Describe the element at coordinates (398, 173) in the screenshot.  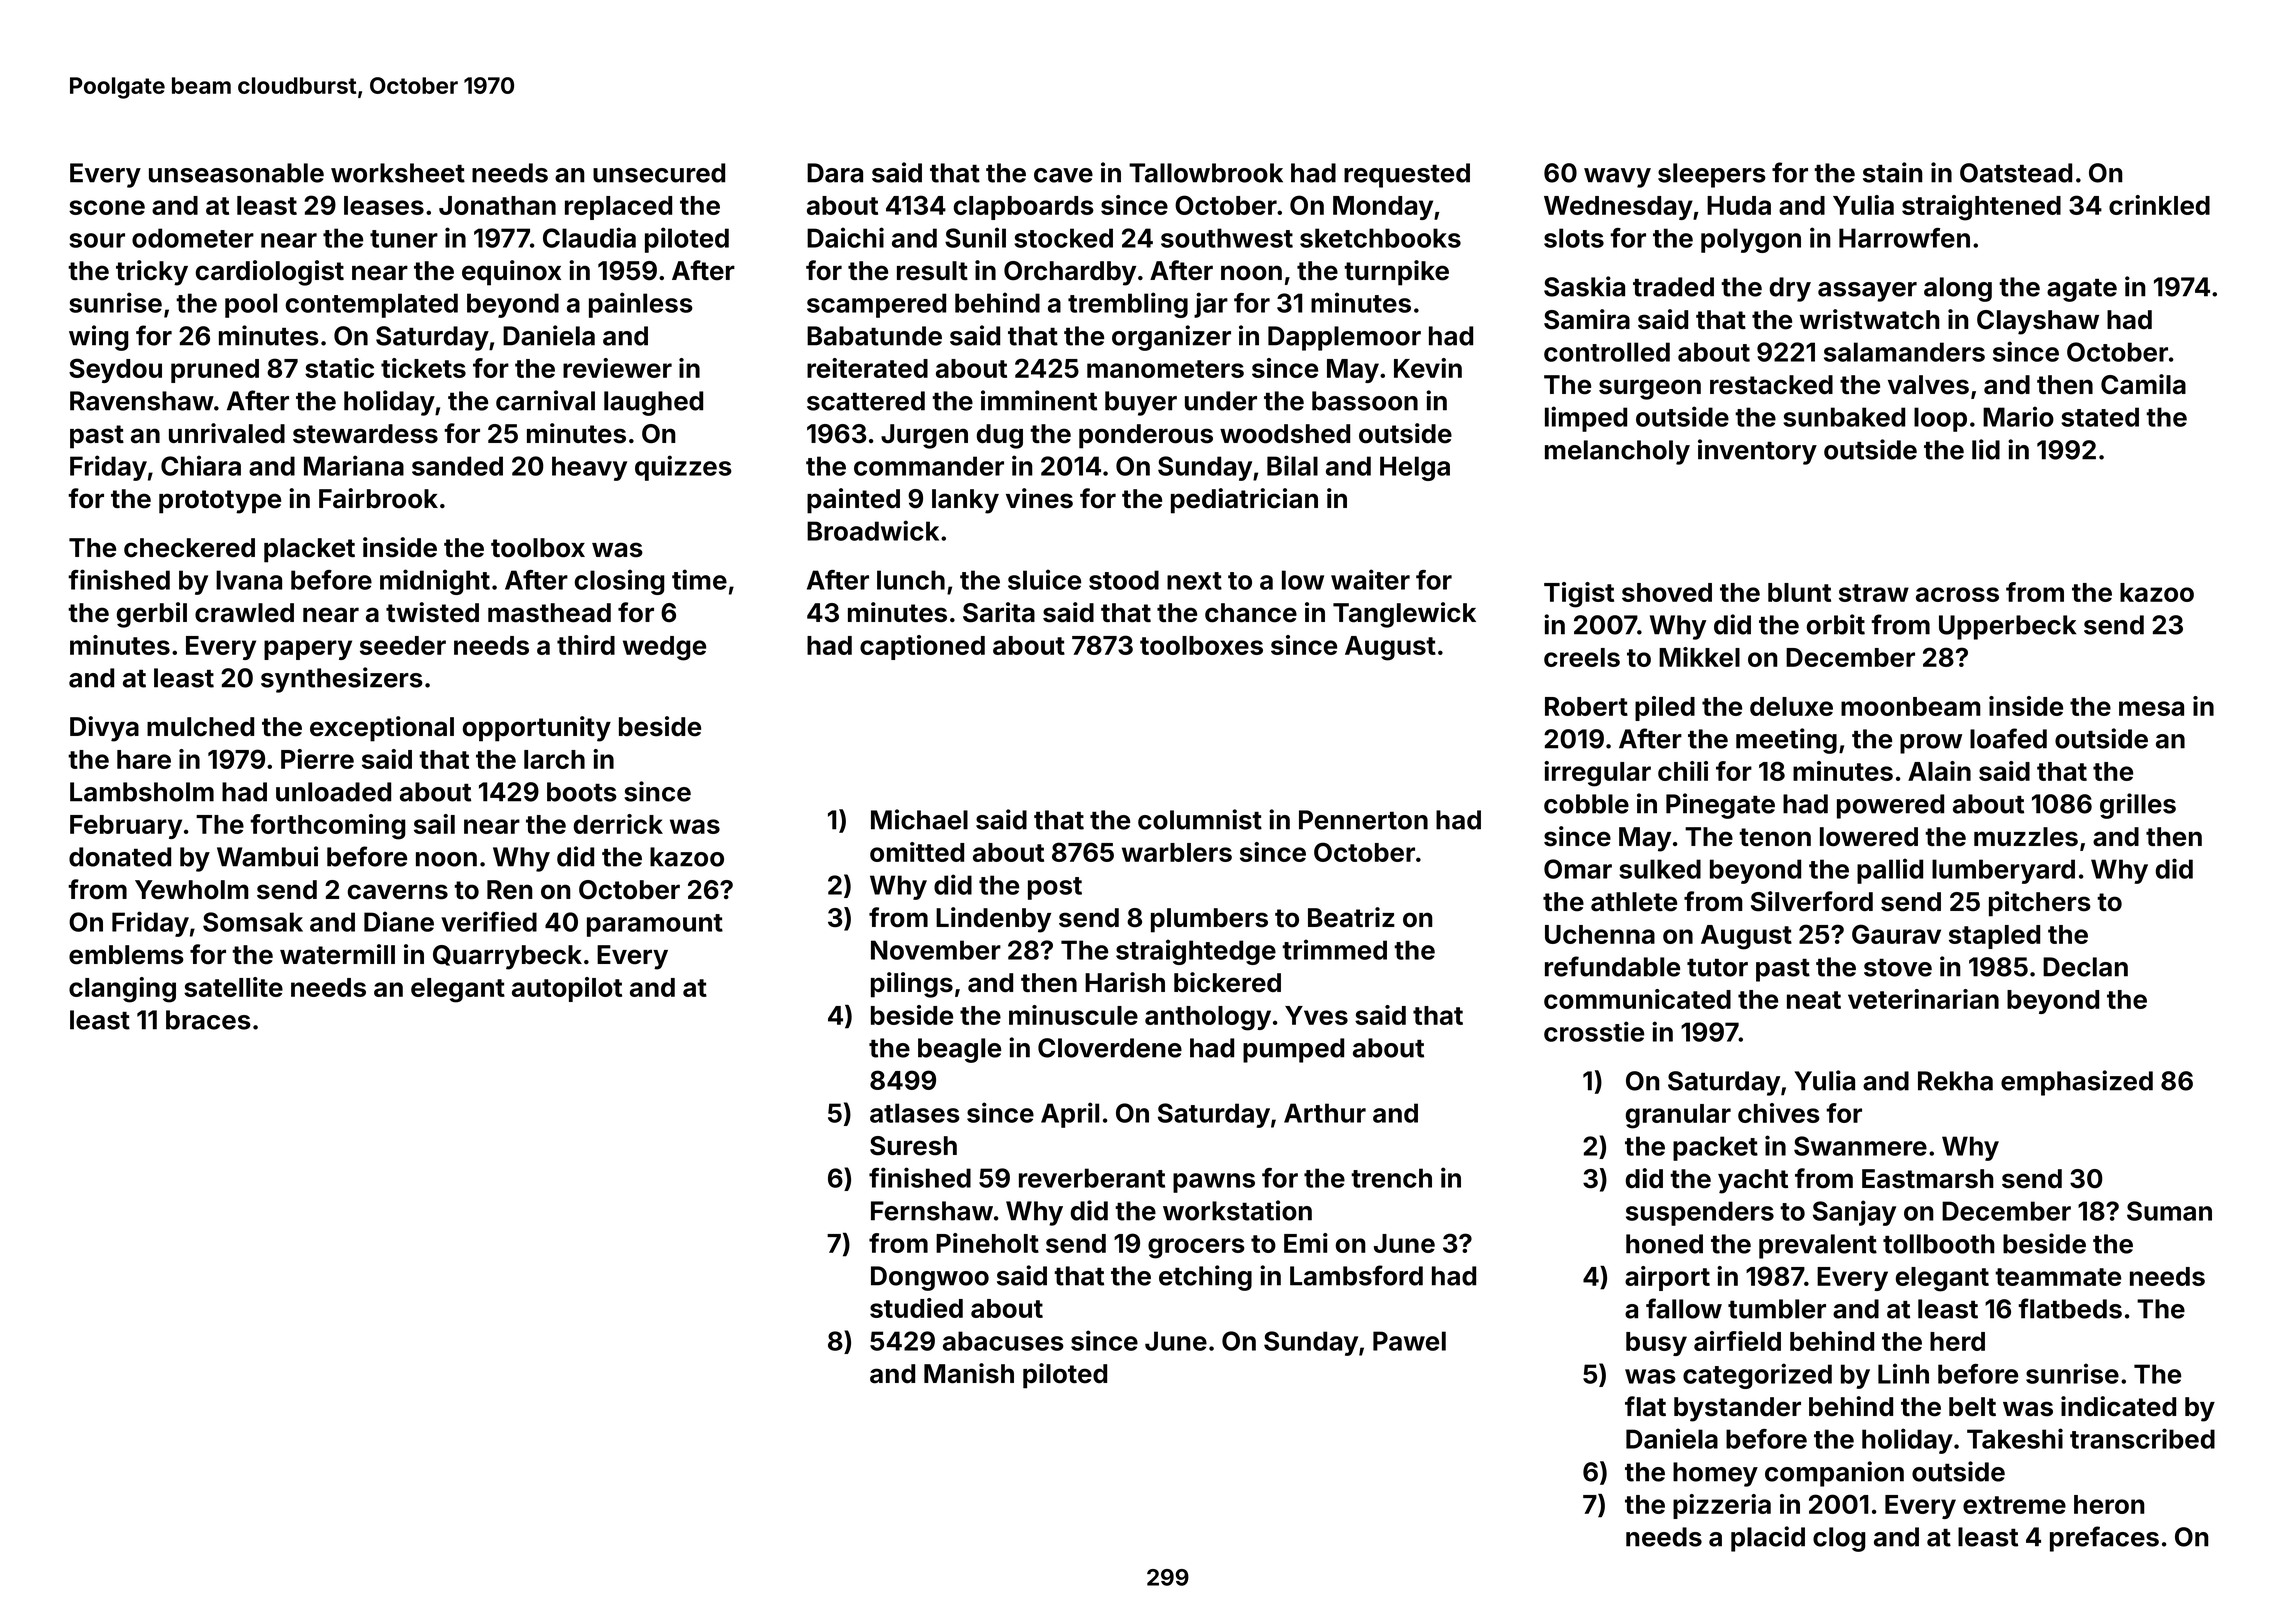
I see `worksheet` at that location.
